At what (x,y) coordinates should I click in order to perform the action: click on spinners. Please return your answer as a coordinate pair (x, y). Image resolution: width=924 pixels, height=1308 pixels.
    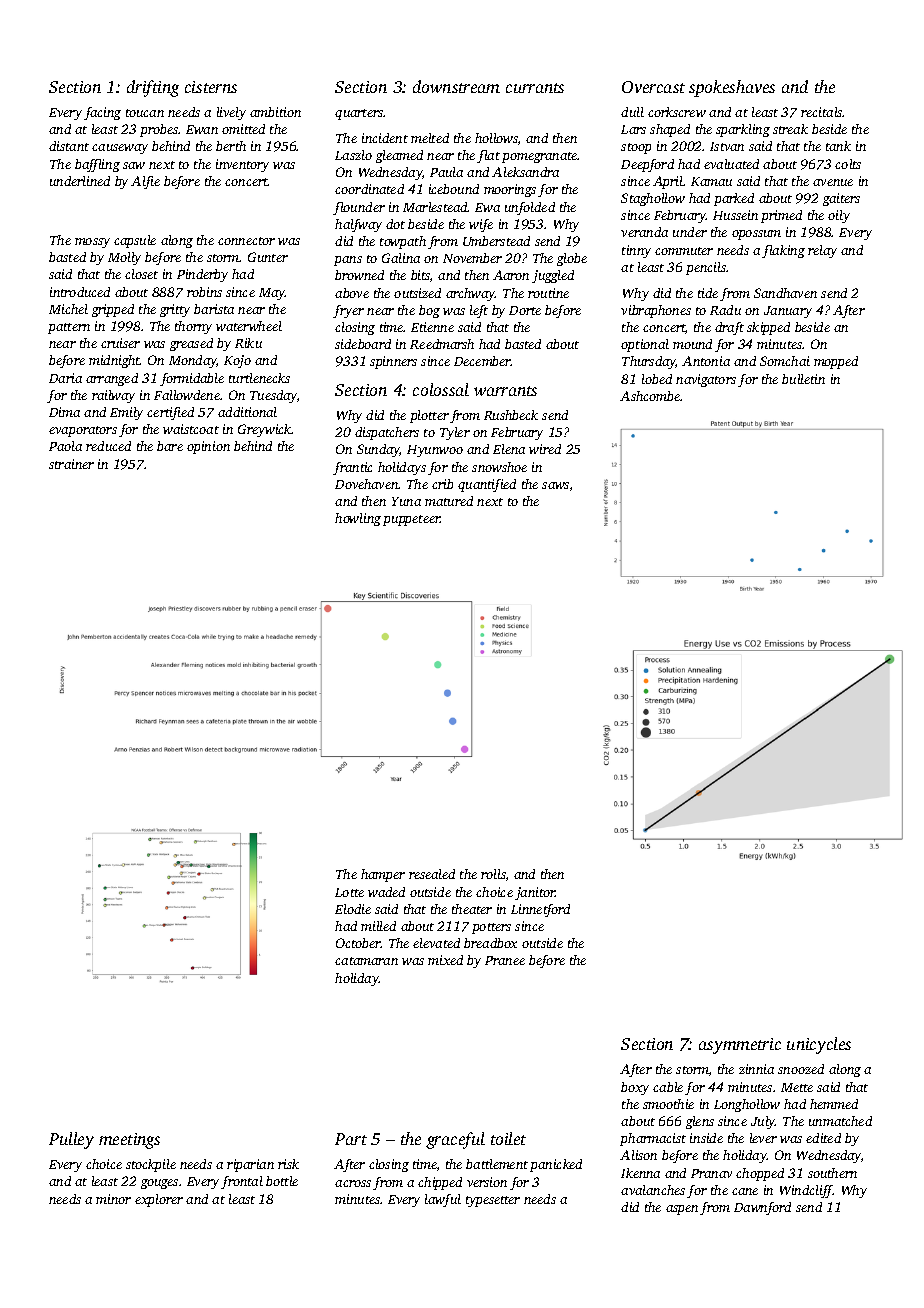
    Looking at the image, I should click on (393, 362).
